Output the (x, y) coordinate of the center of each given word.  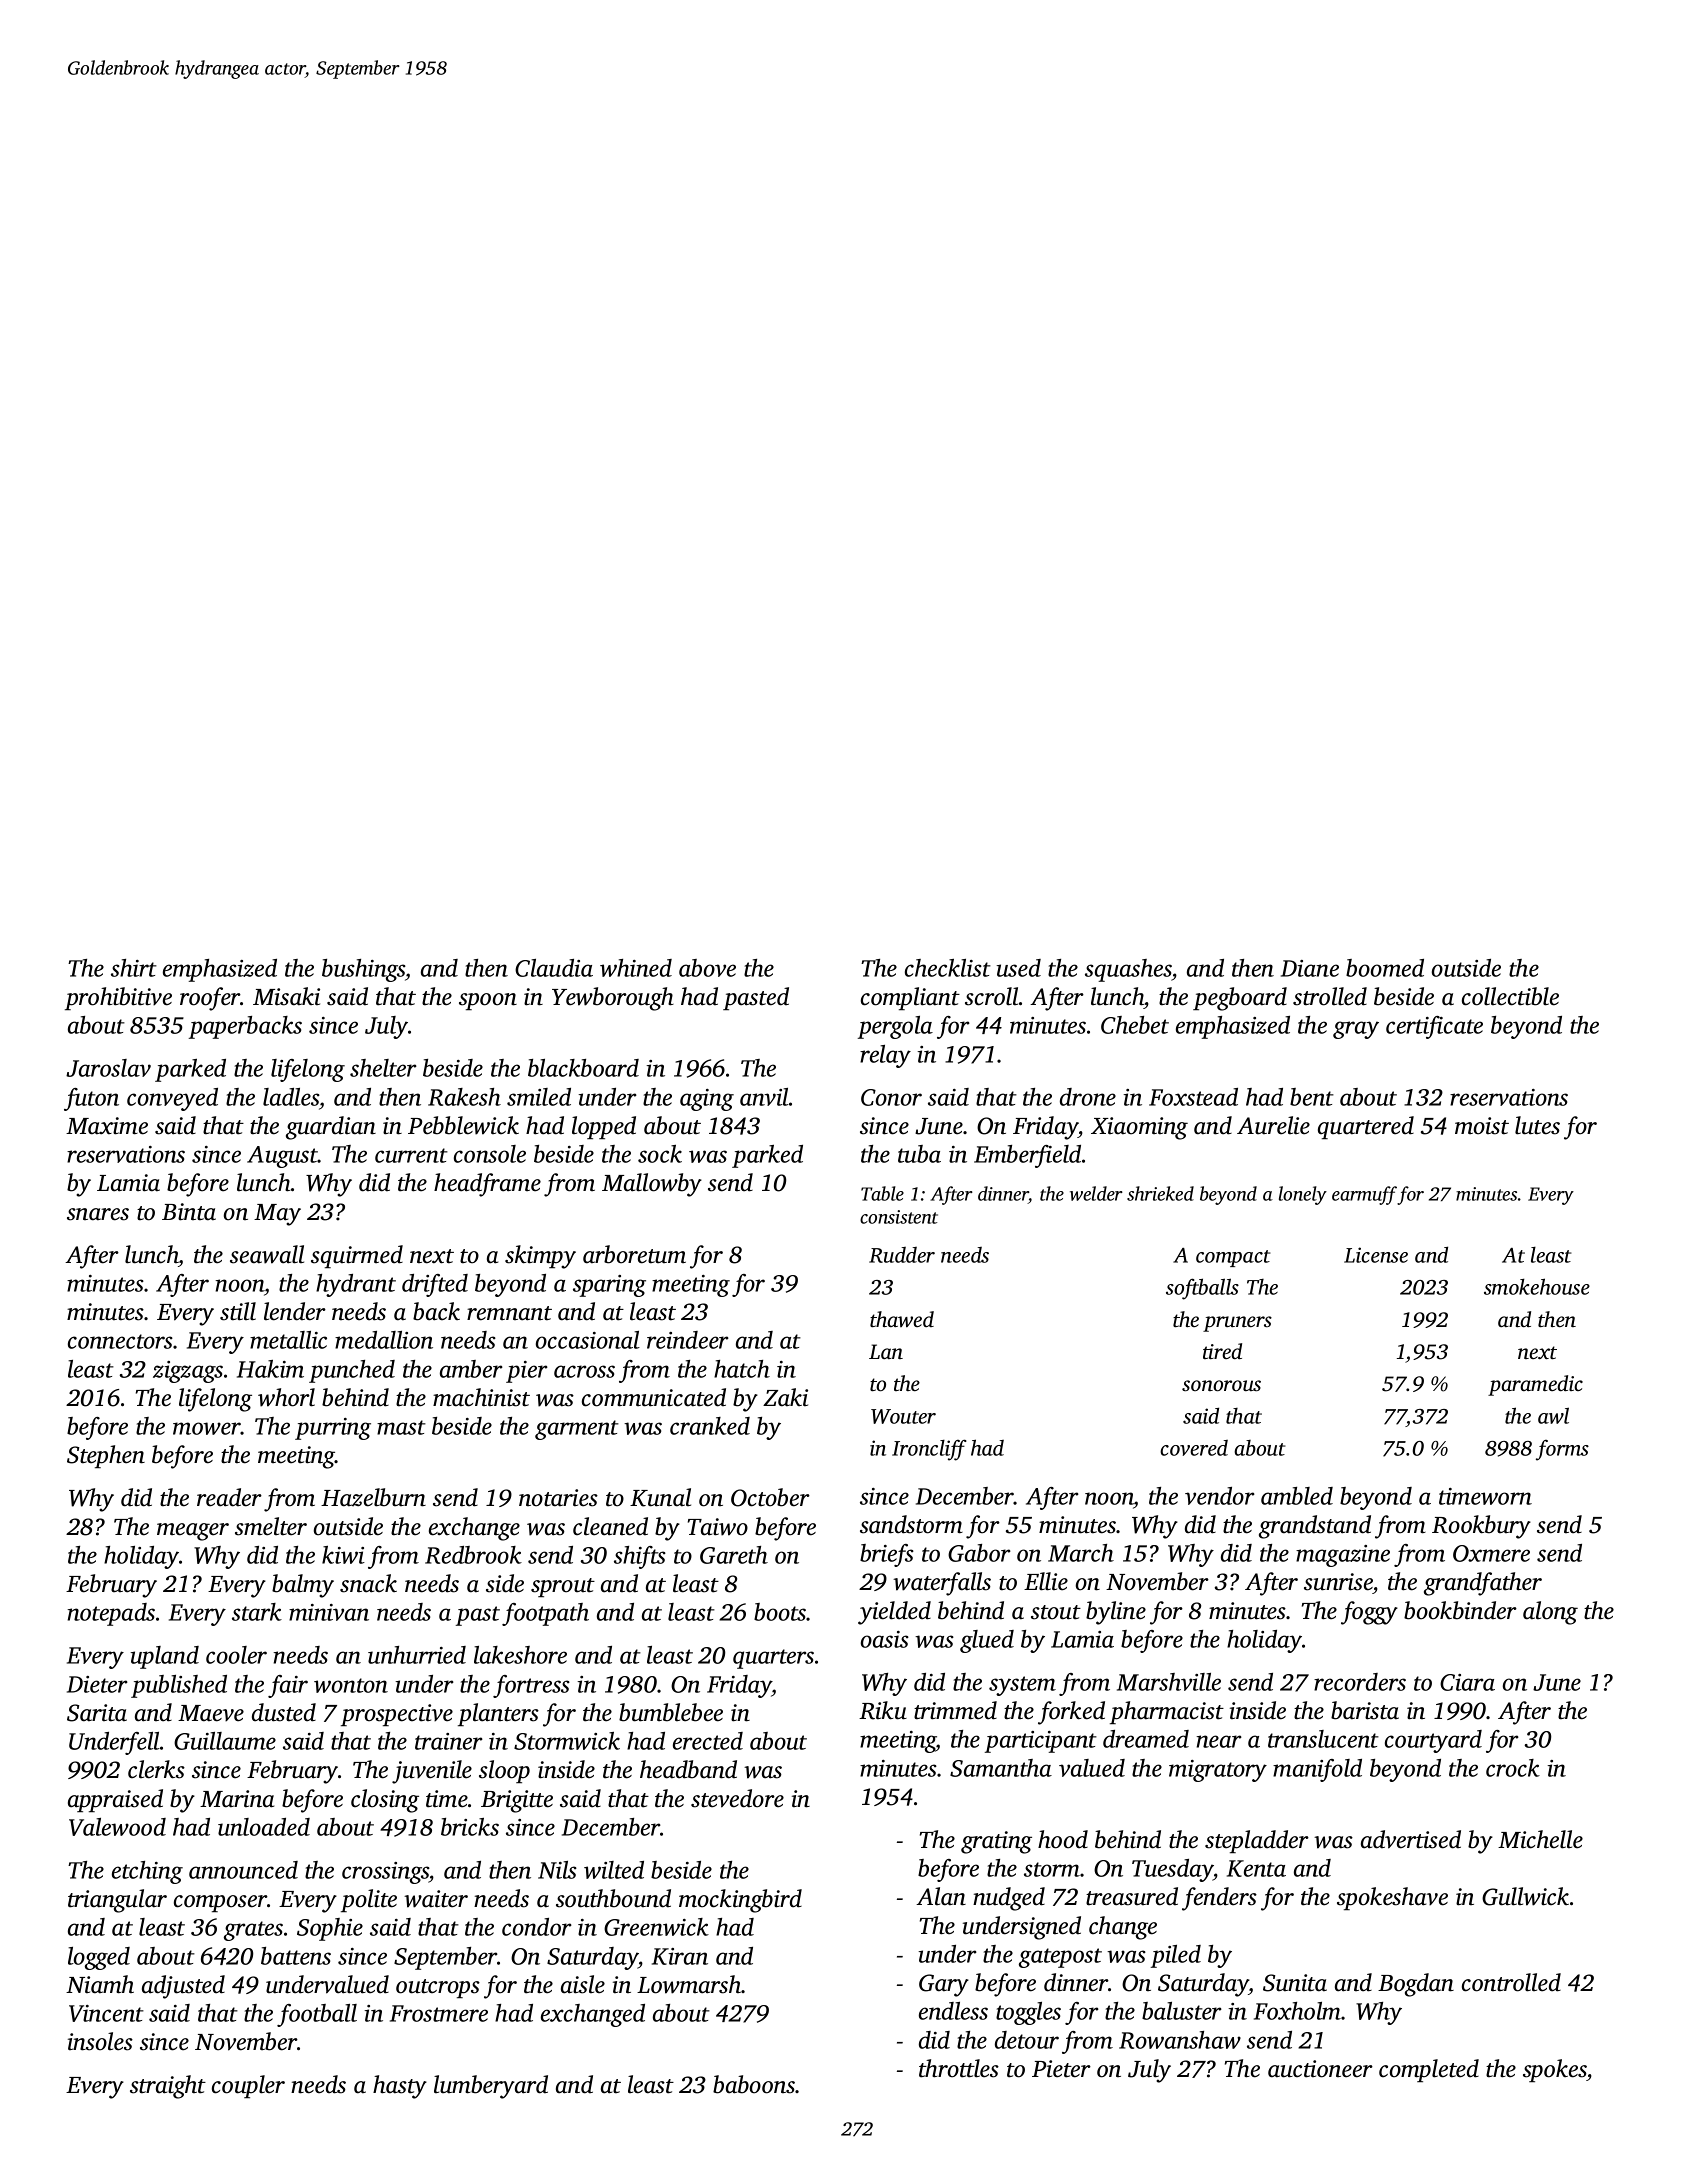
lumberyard (491, 2087)
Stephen (106, 1456)
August (282, 1157)
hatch (742, 1369)
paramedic (1535, 1385)
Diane (1310, 968)
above (707, 968)
